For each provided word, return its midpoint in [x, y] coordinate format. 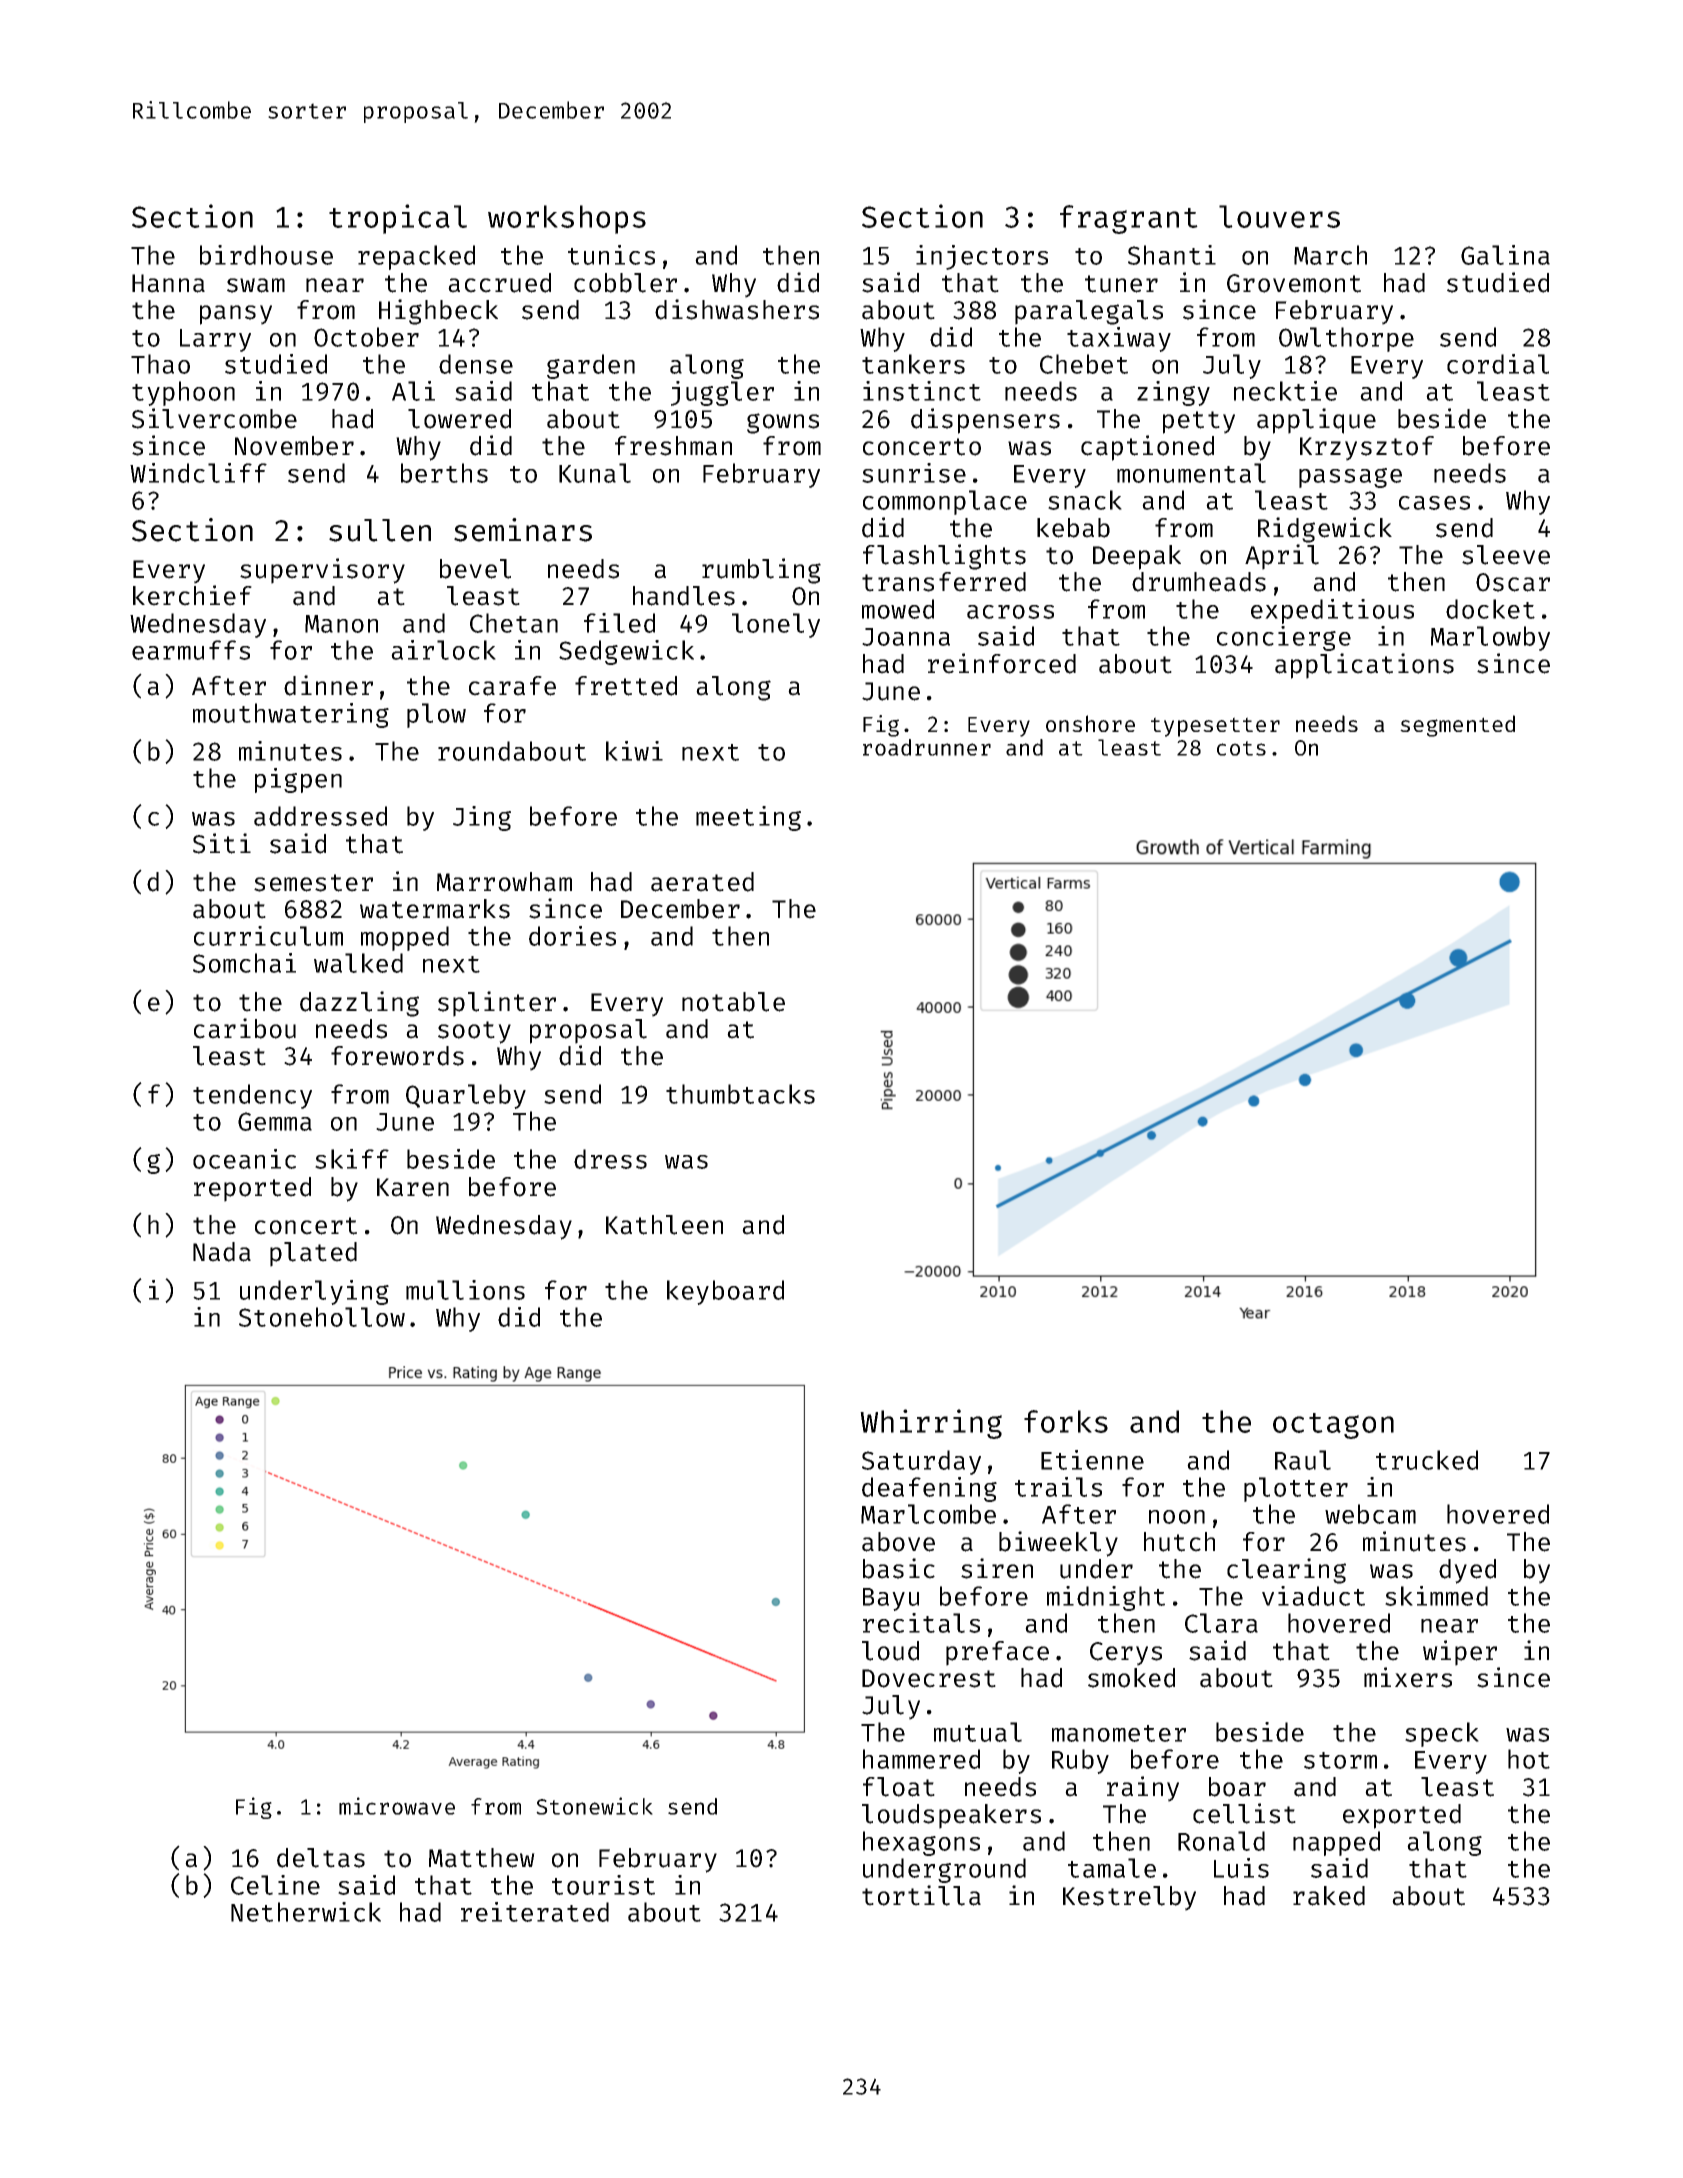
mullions [465, 1290]
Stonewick [594, 1806]
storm [1340, 1760]
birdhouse [266, 255]
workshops [567, 219]
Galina [1505, 255]
